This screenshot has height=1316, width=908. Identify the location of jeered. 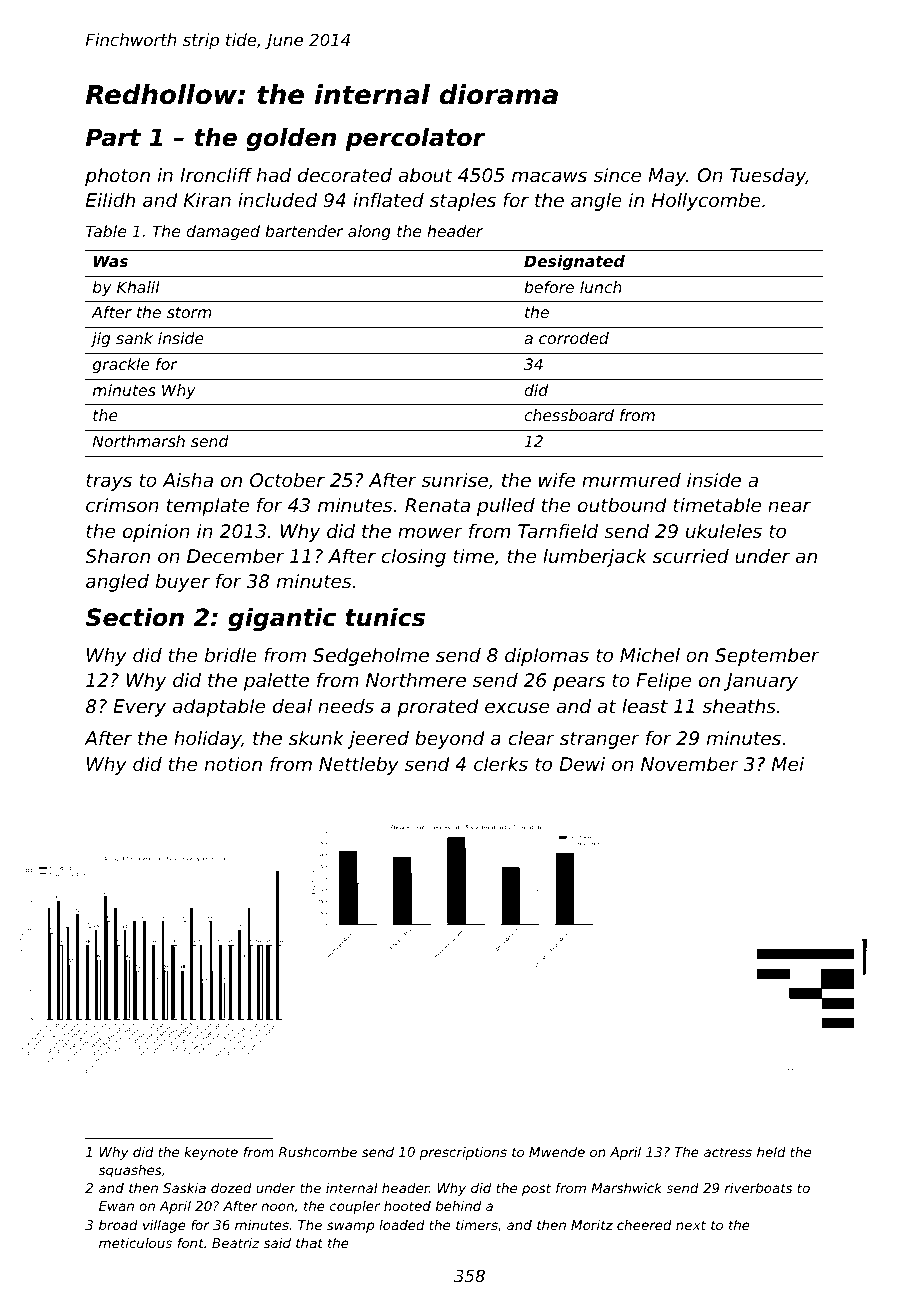
(378, 740).
